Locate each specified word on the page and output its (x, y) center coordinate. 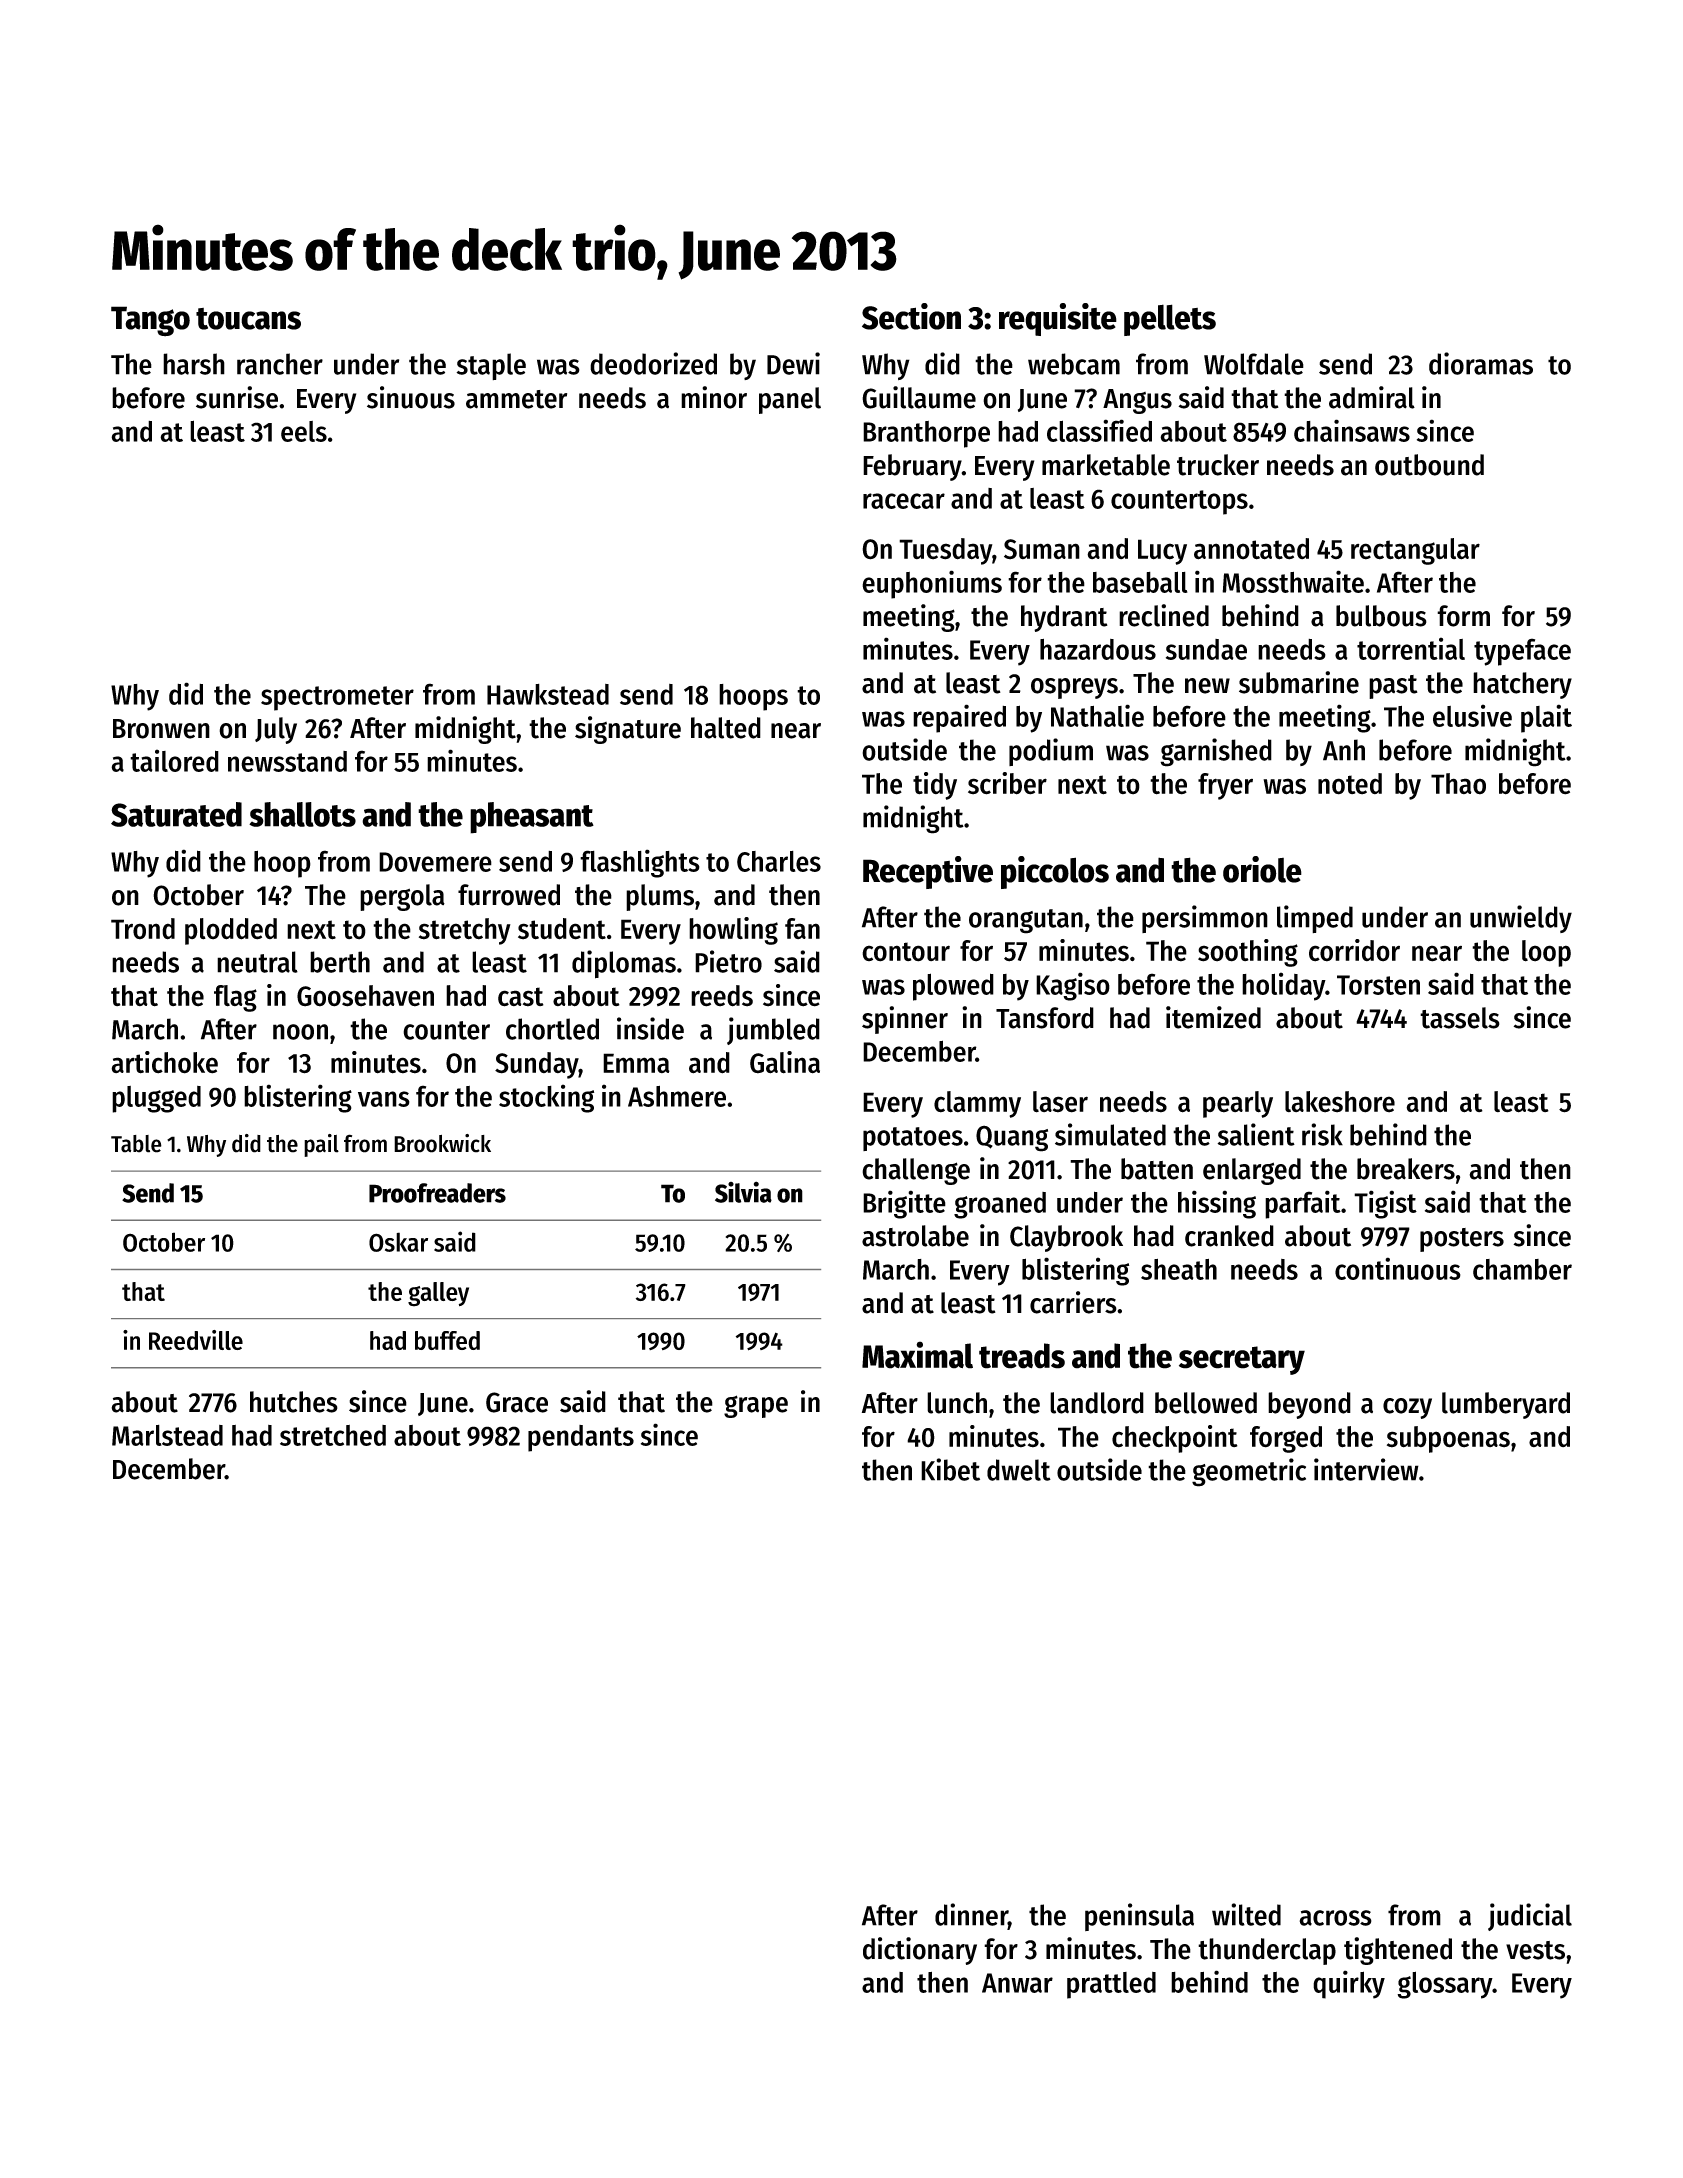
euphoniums (932, 584)
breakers (1406, 1169)
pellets (1170, 320)
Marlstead (167, 1435)
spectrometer (337, 698)
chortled (552, 1029)
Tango (150, 321)
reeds (722, 996)
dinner (971, 1914)
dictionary (920, 1951)
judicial (1530, 1917)
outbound (1429, 465)
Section (911, 316)
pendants (581, 1438)
